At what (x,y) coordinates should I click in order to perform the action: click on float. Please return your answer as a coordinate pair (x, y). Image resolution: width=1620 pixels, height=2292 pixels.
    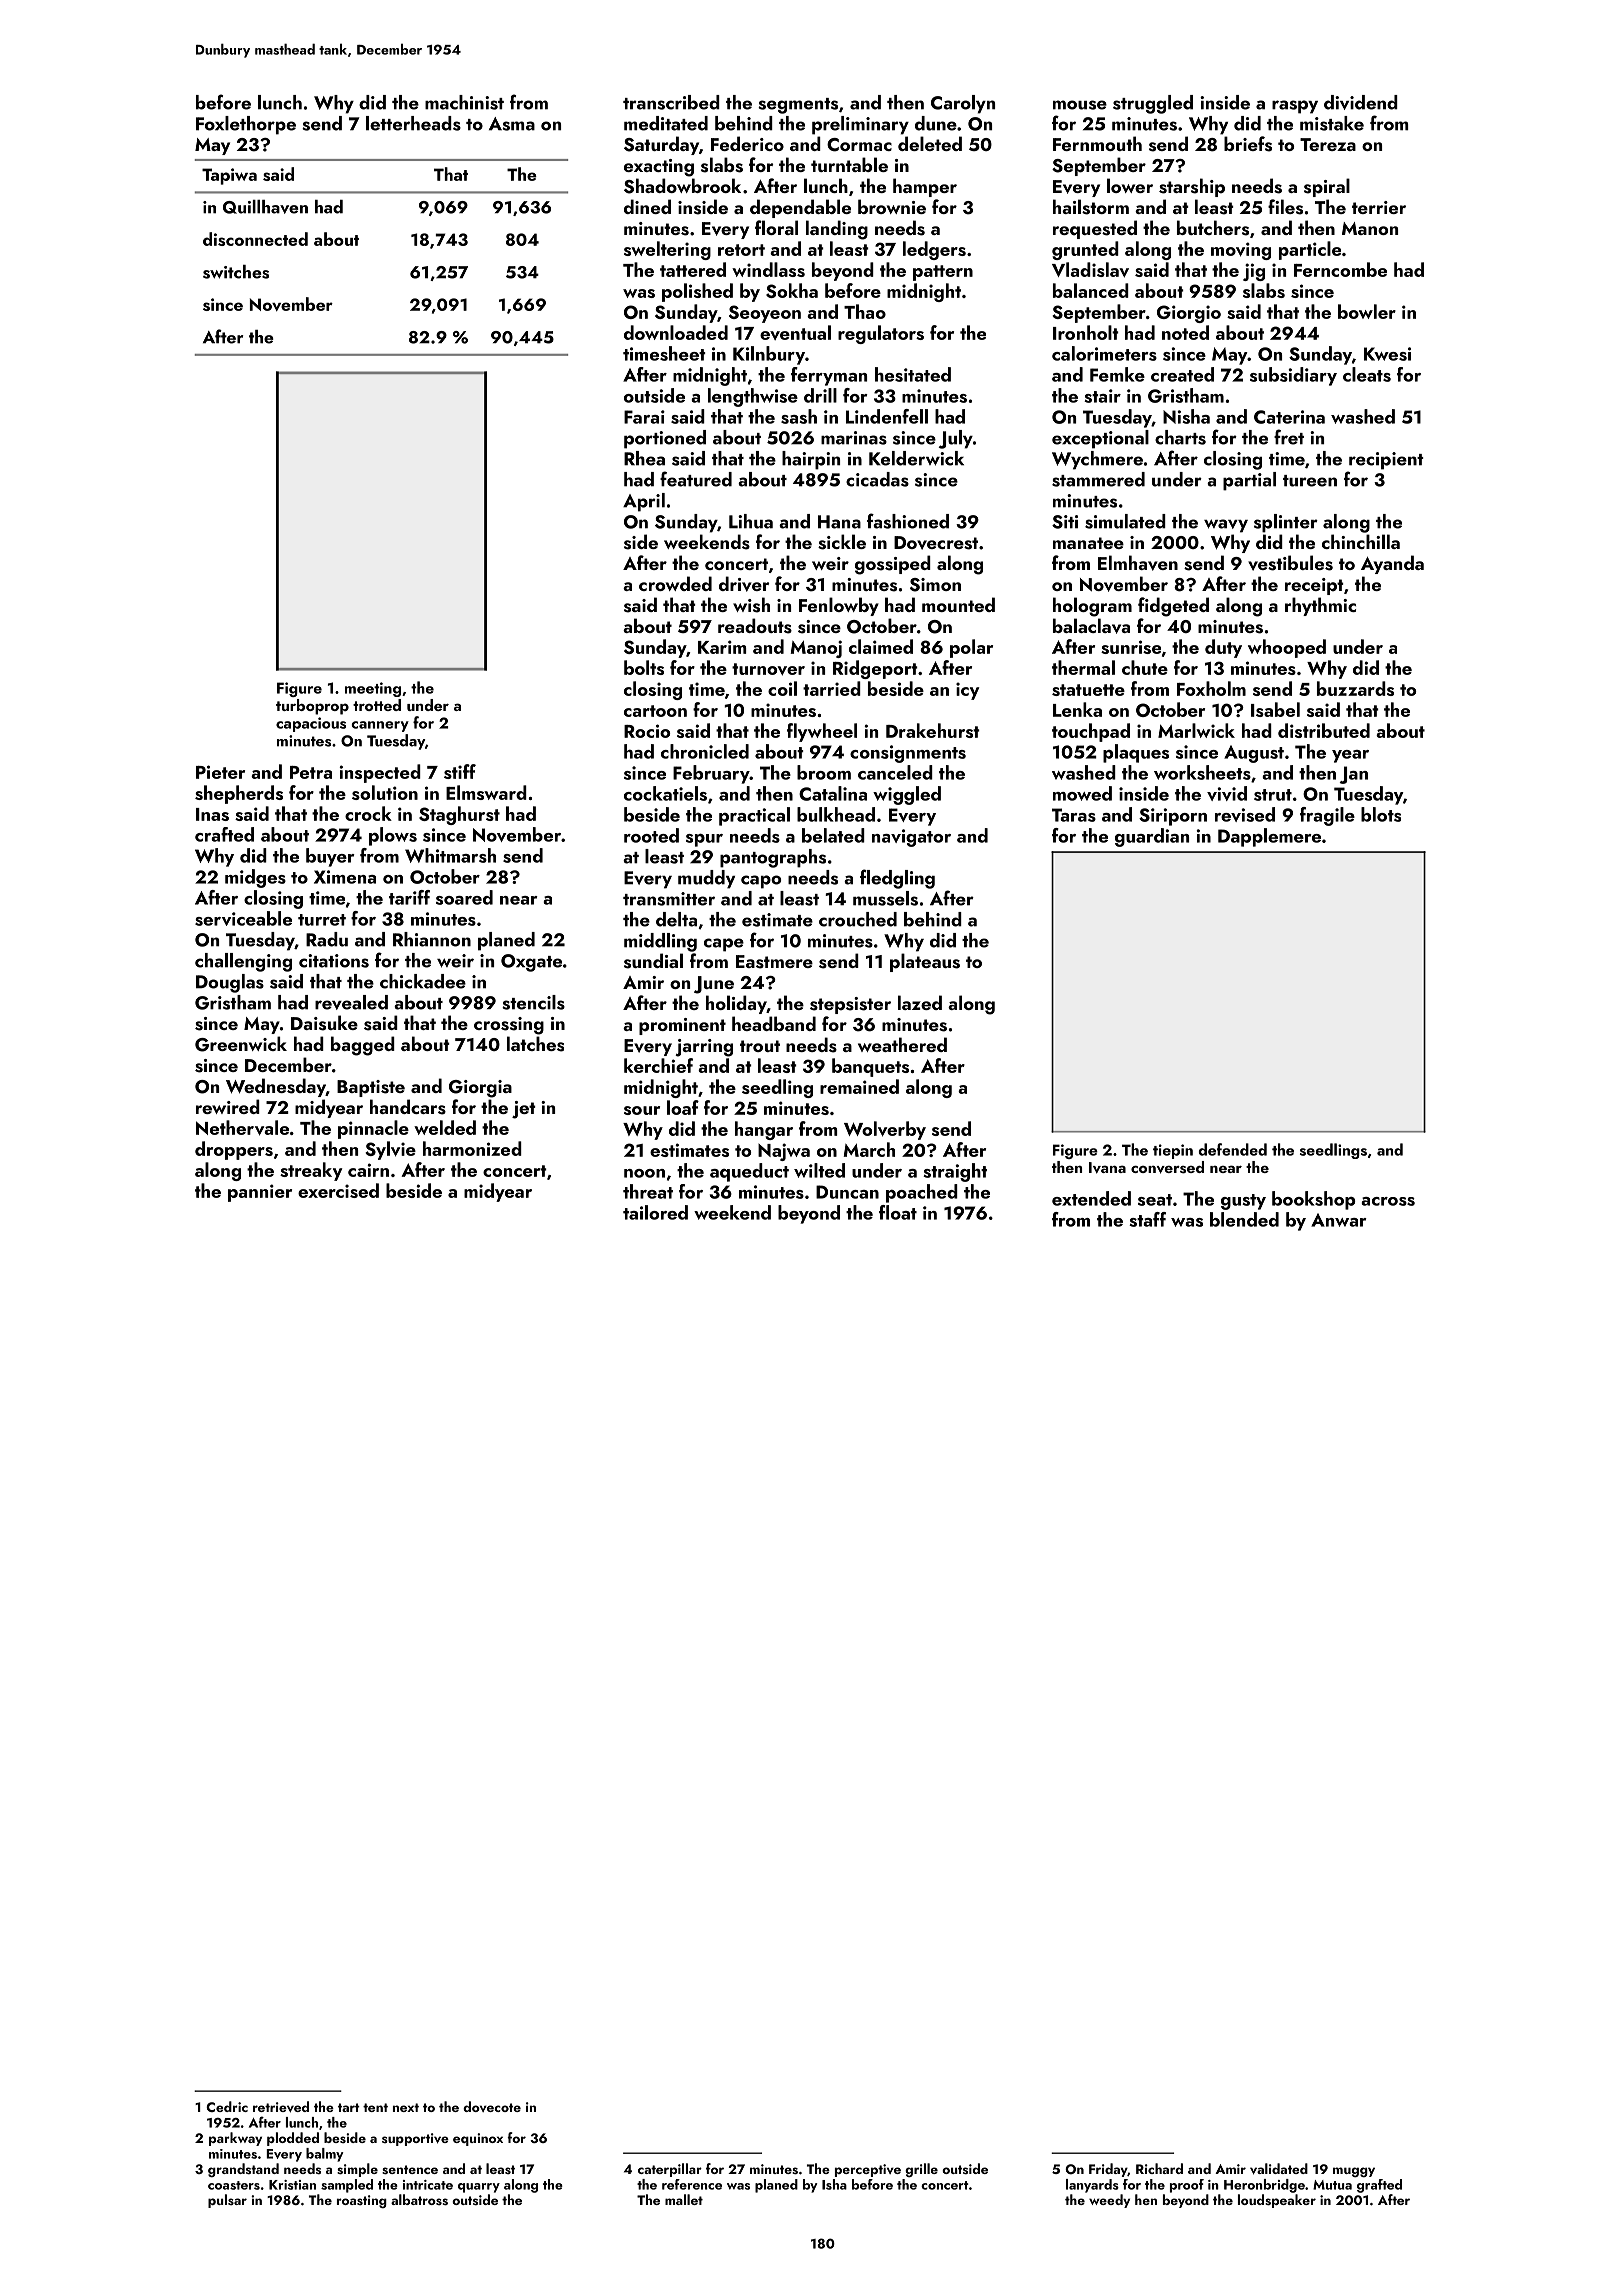
    Looking at the image, I should click on (898, 1212).
